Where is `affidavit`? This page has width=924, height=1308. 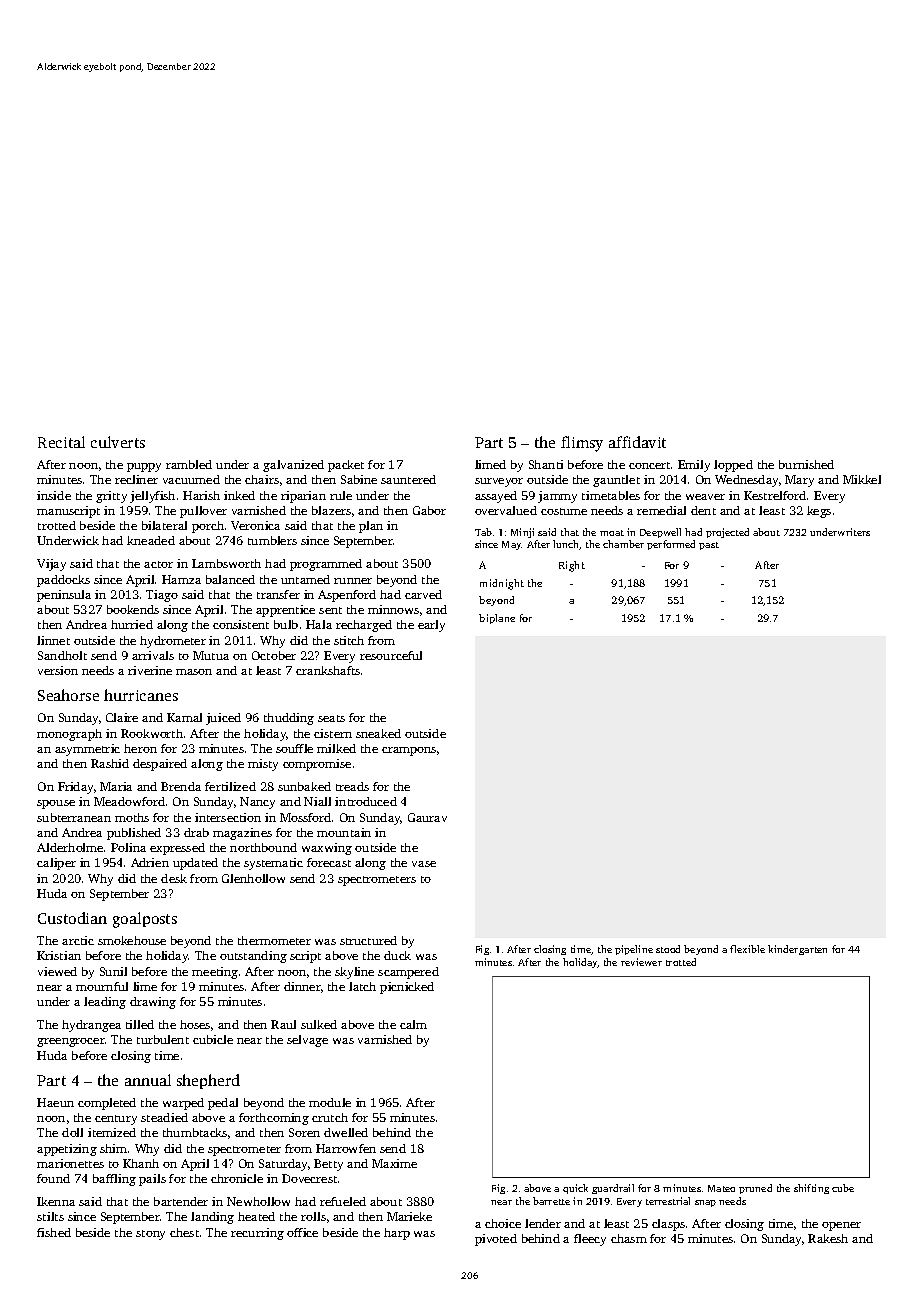
affidavit is located at coordinates (637, 442).
